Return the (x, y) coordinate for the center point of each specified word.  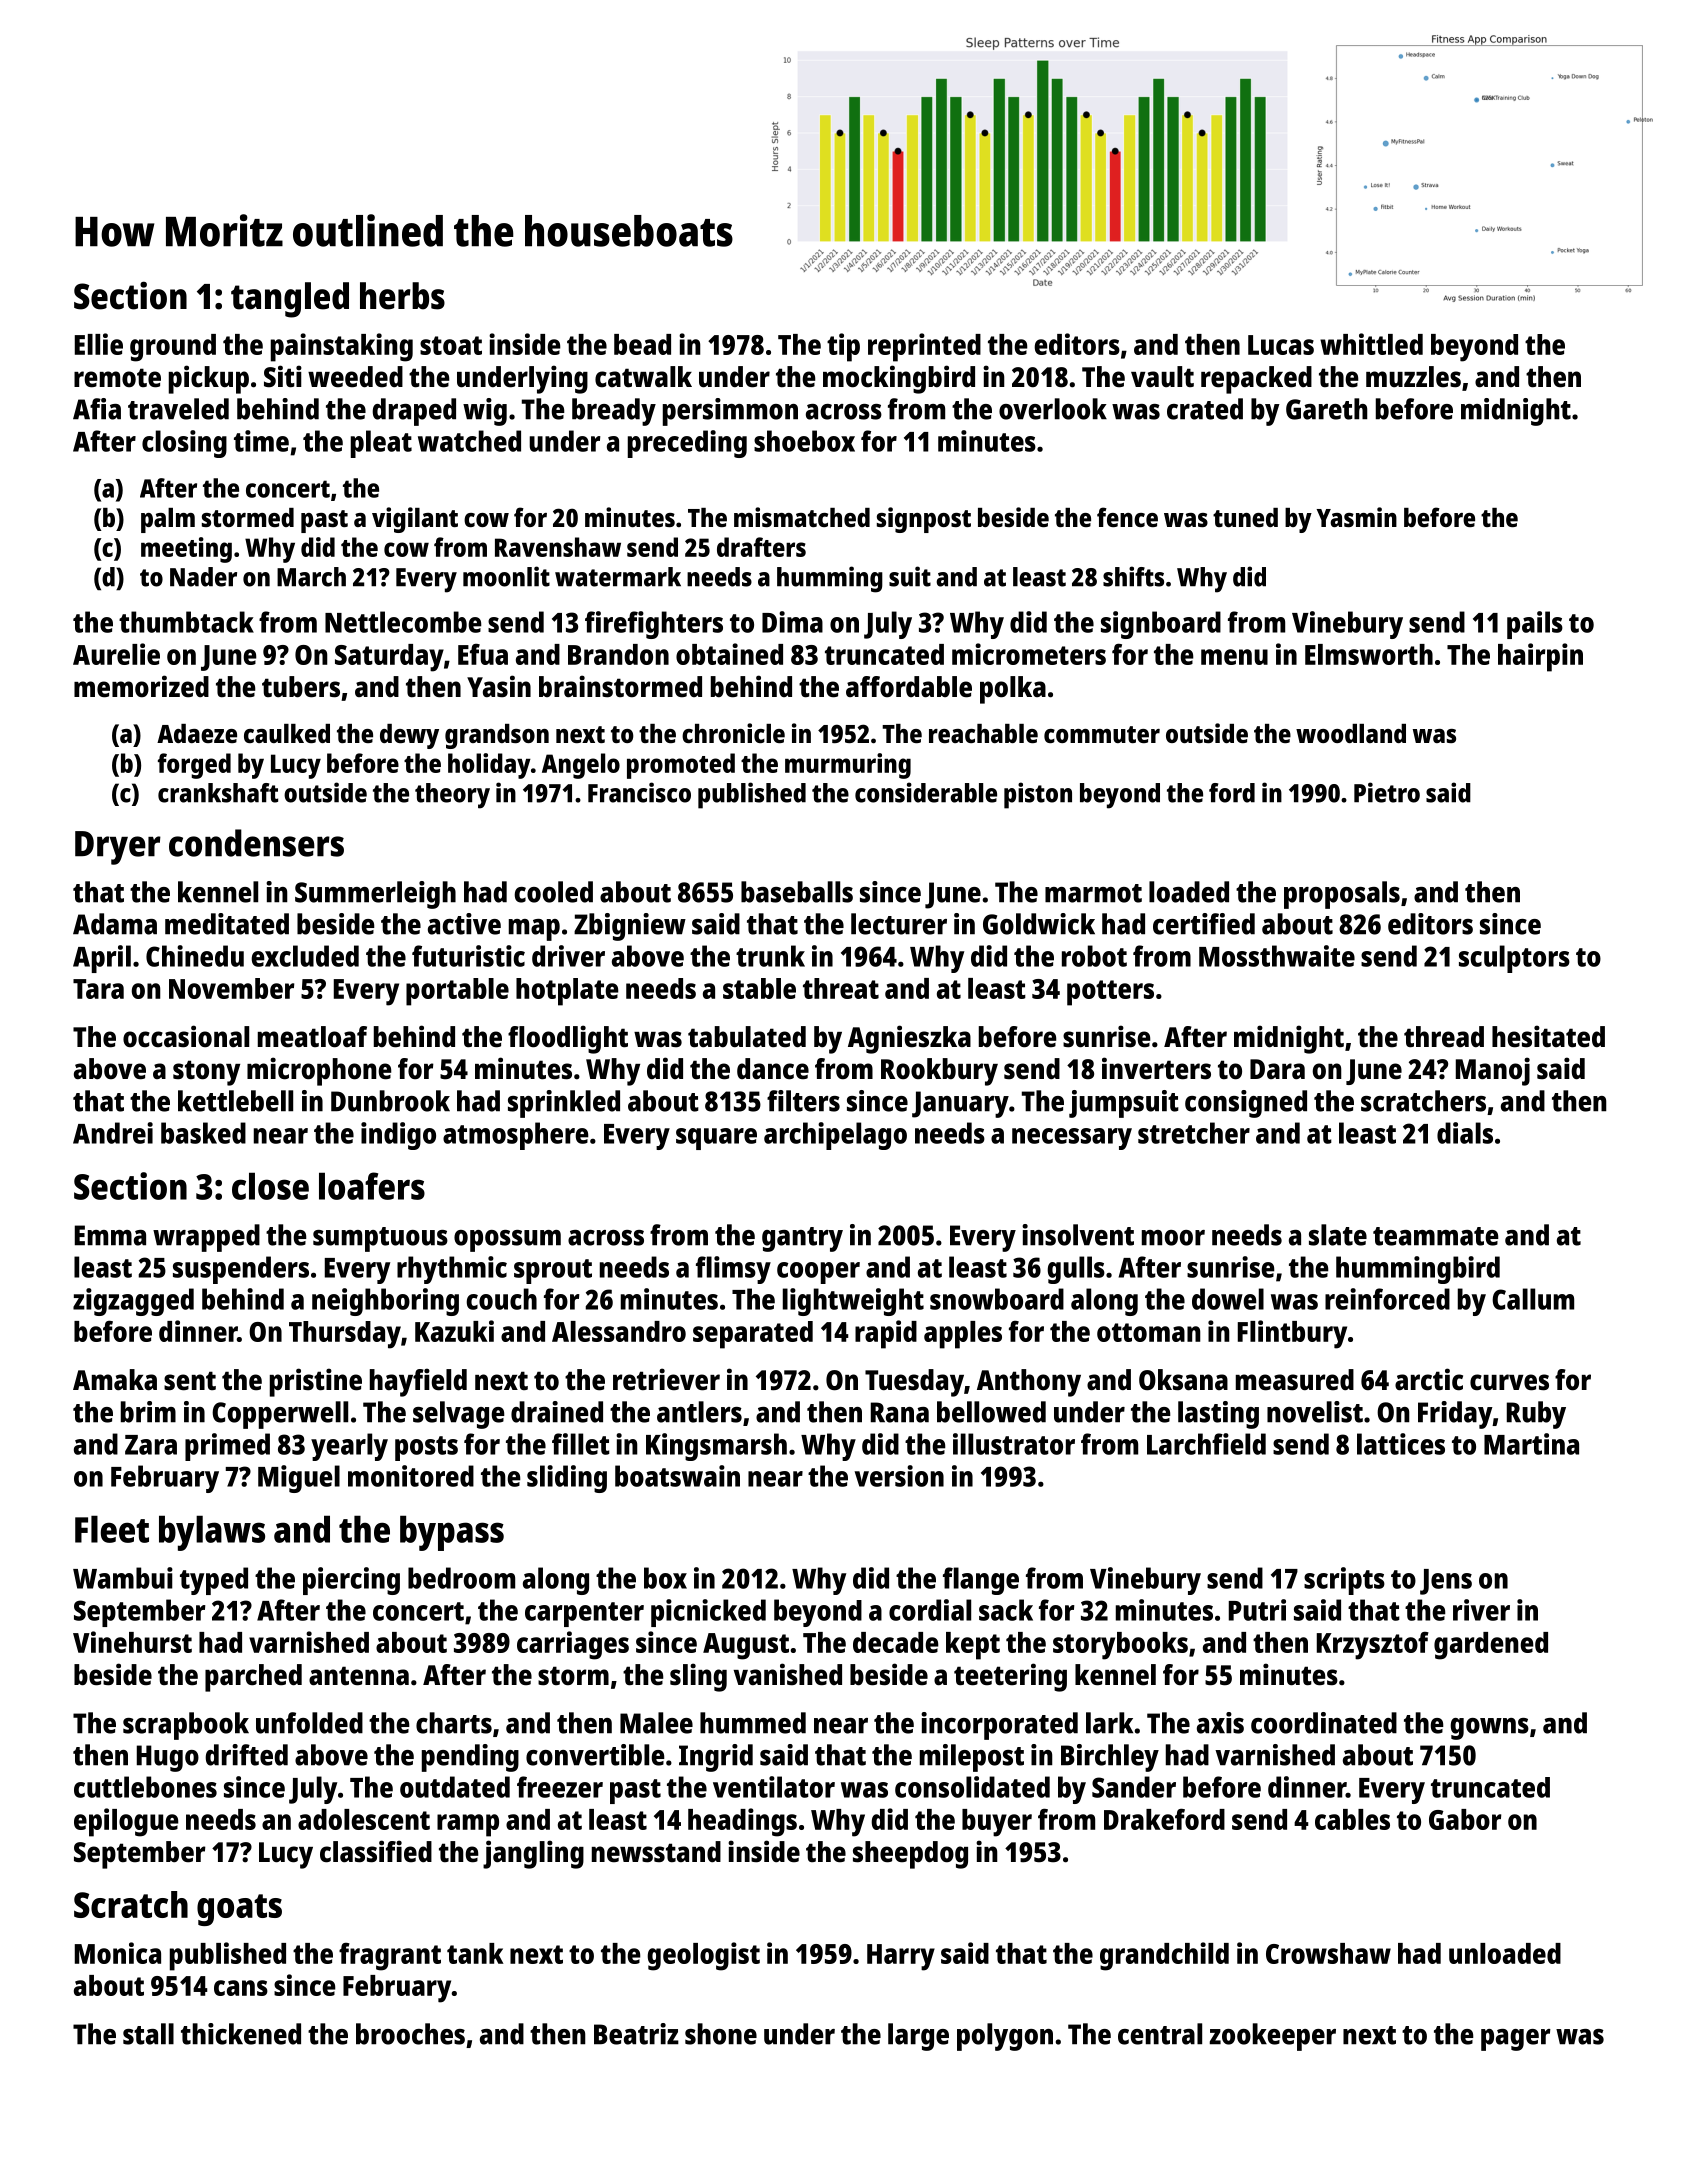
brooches (410, 2034)
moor (1173, 1238)
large (918, 2037)
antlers (699, 1412)
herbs (402, 296)
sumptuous (380, 1239)
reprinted (924, 347)
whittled (1371, 344)
